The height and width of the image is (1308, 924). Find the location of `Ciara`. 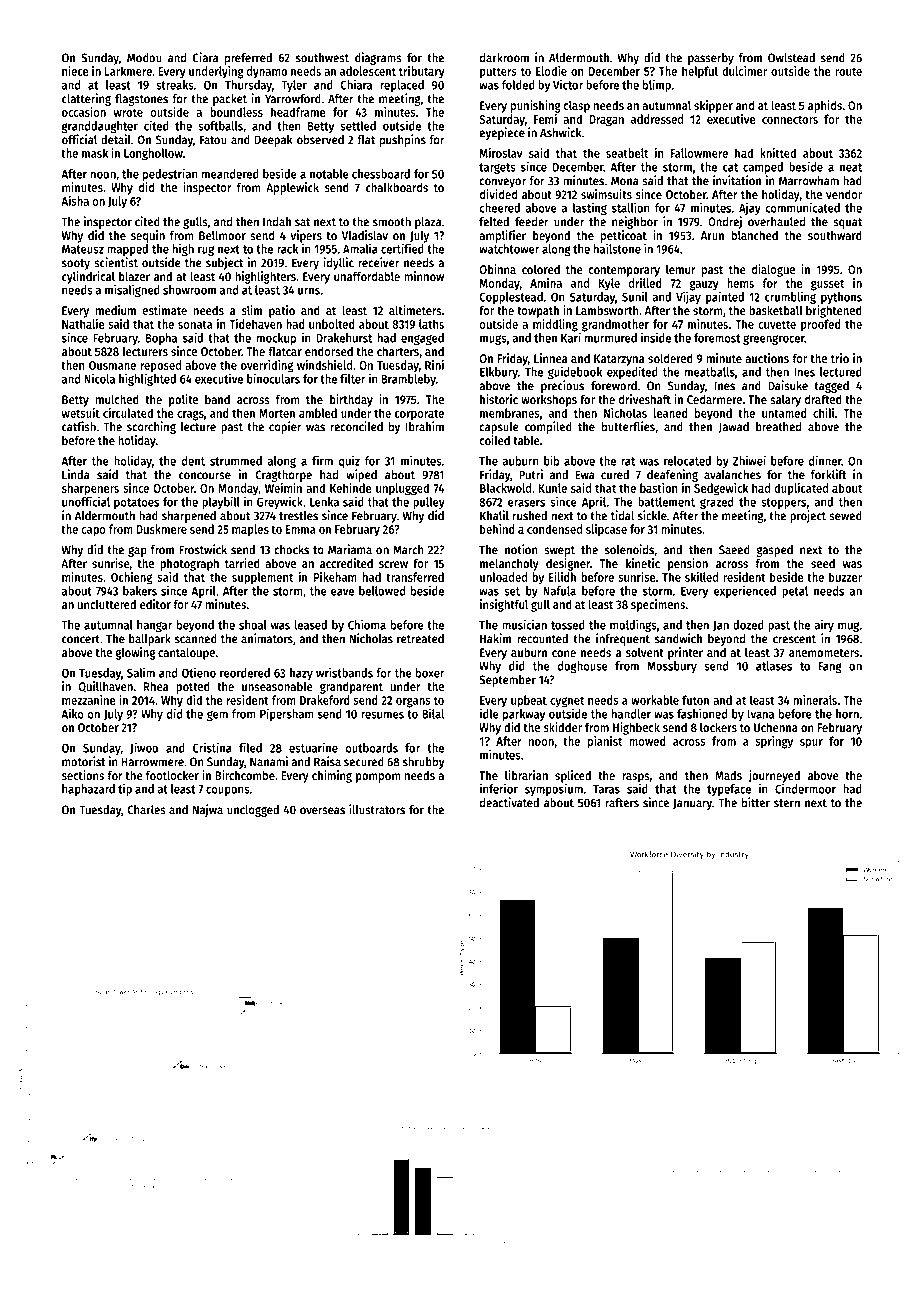

Ciara is located at coordinates (205, 57).
